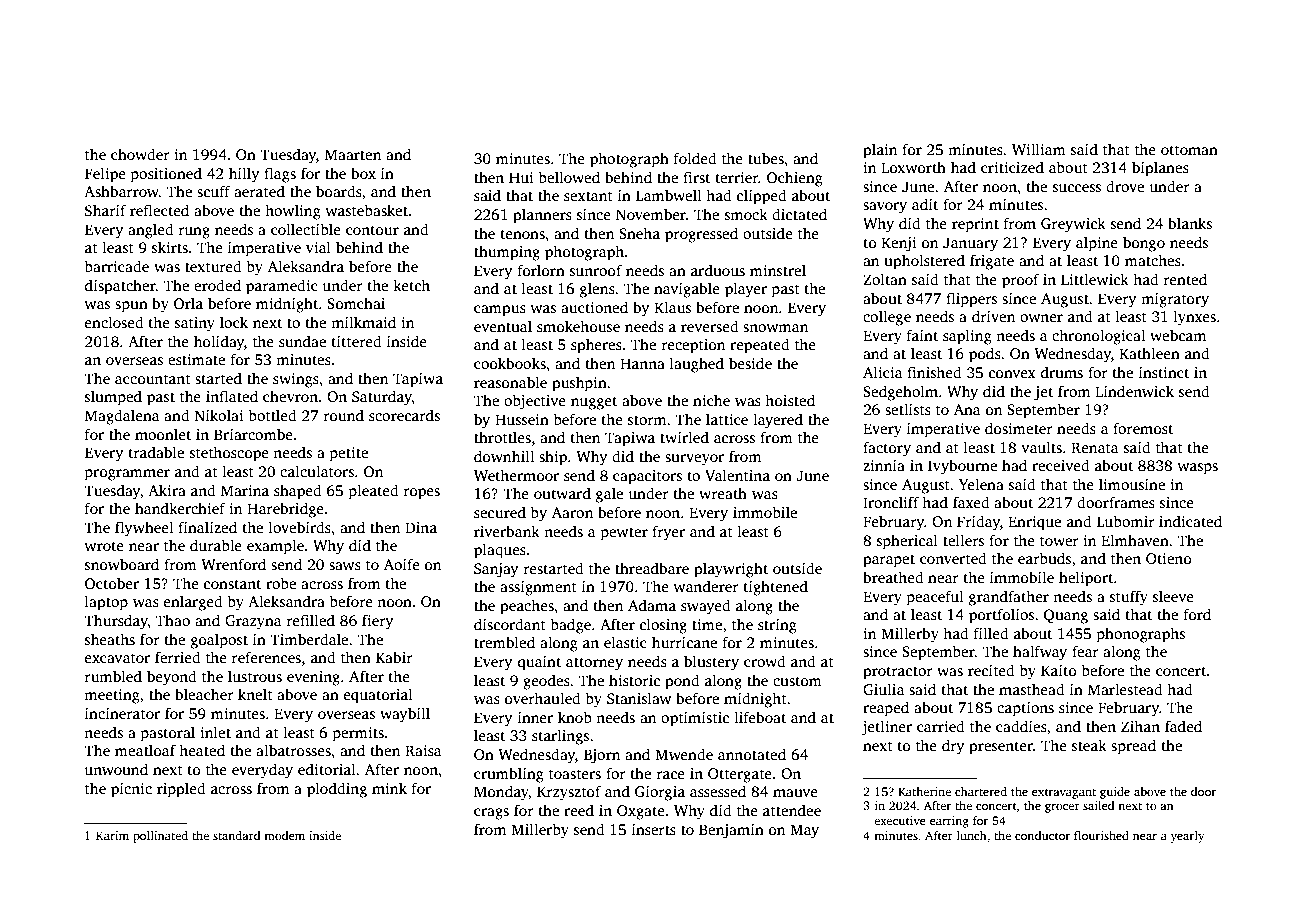  I want to click on Sanjay, so click(496, 570).
